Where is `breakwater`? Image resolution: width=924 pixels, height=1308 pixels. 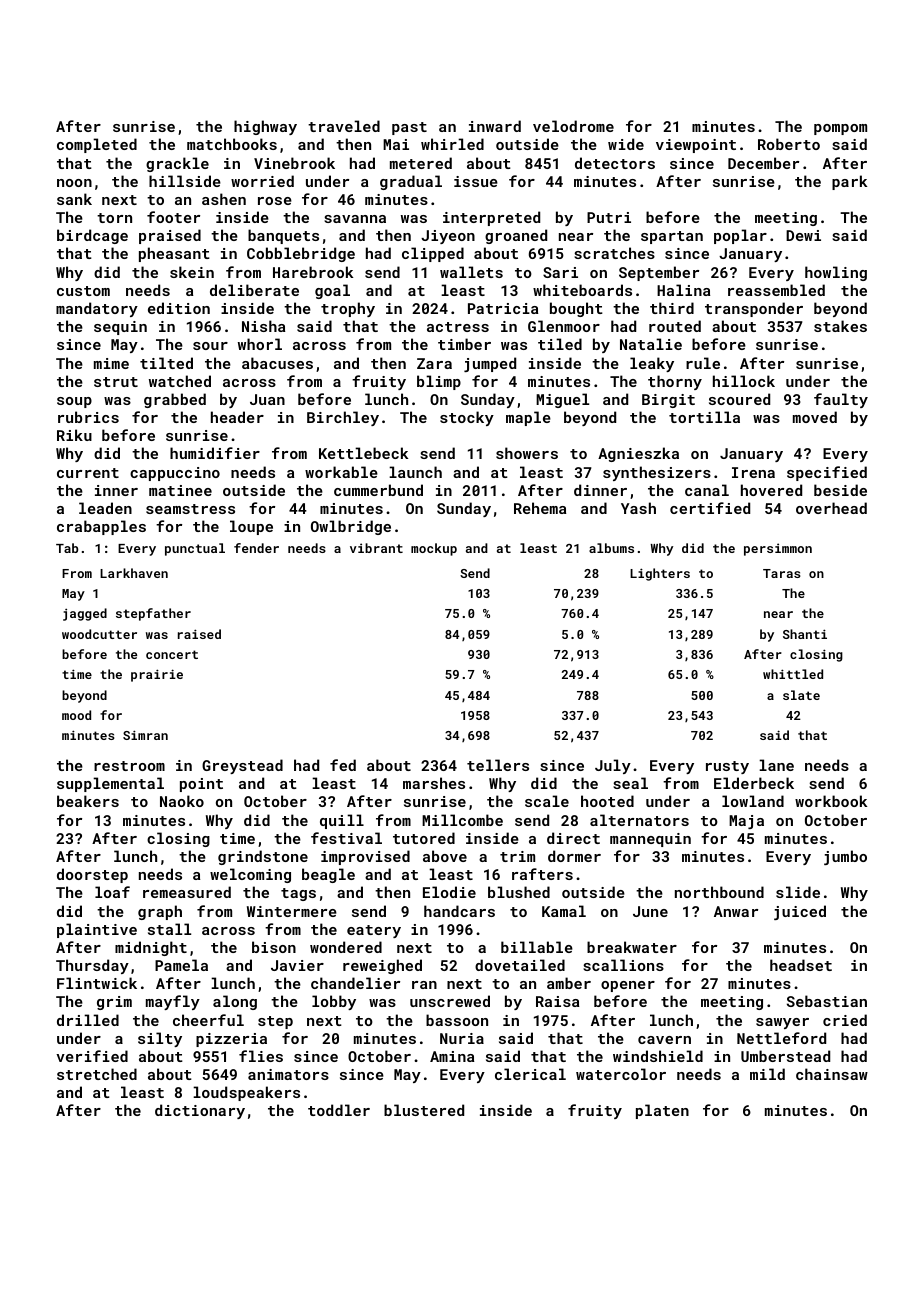
breakwater is located at coordinates (632, 947).
